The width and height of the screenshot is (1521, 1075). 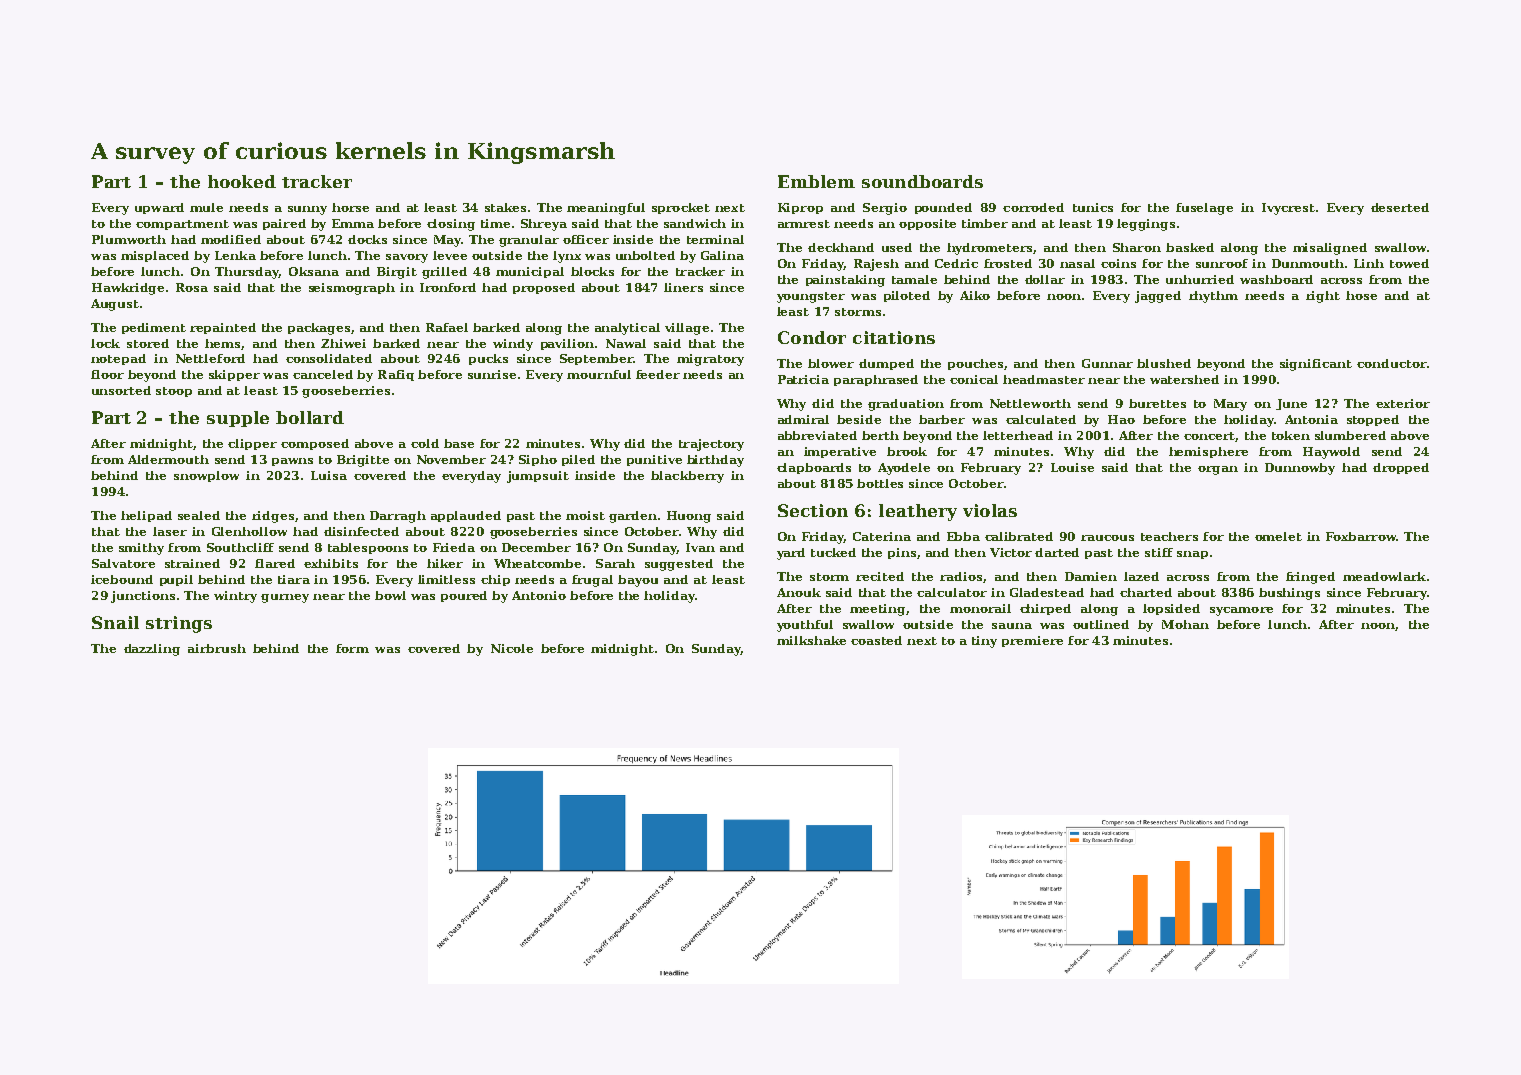 What do you see at coordinates (329, 475) in the screenshot?
I see `Luisa` at bounding box center [329, 475].
